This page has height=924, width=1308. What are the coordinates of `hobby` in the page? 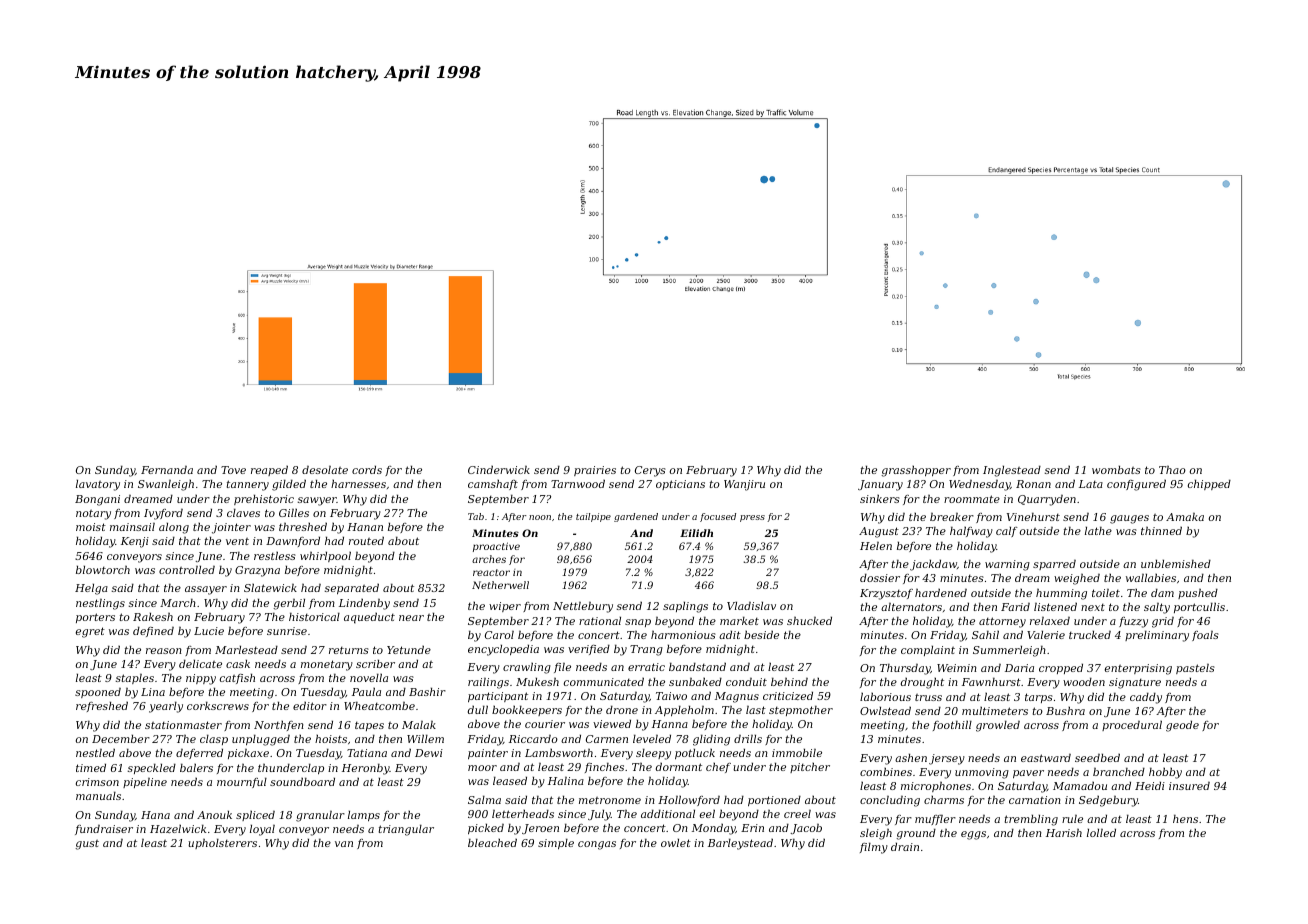 It's located at (1165, 773).
